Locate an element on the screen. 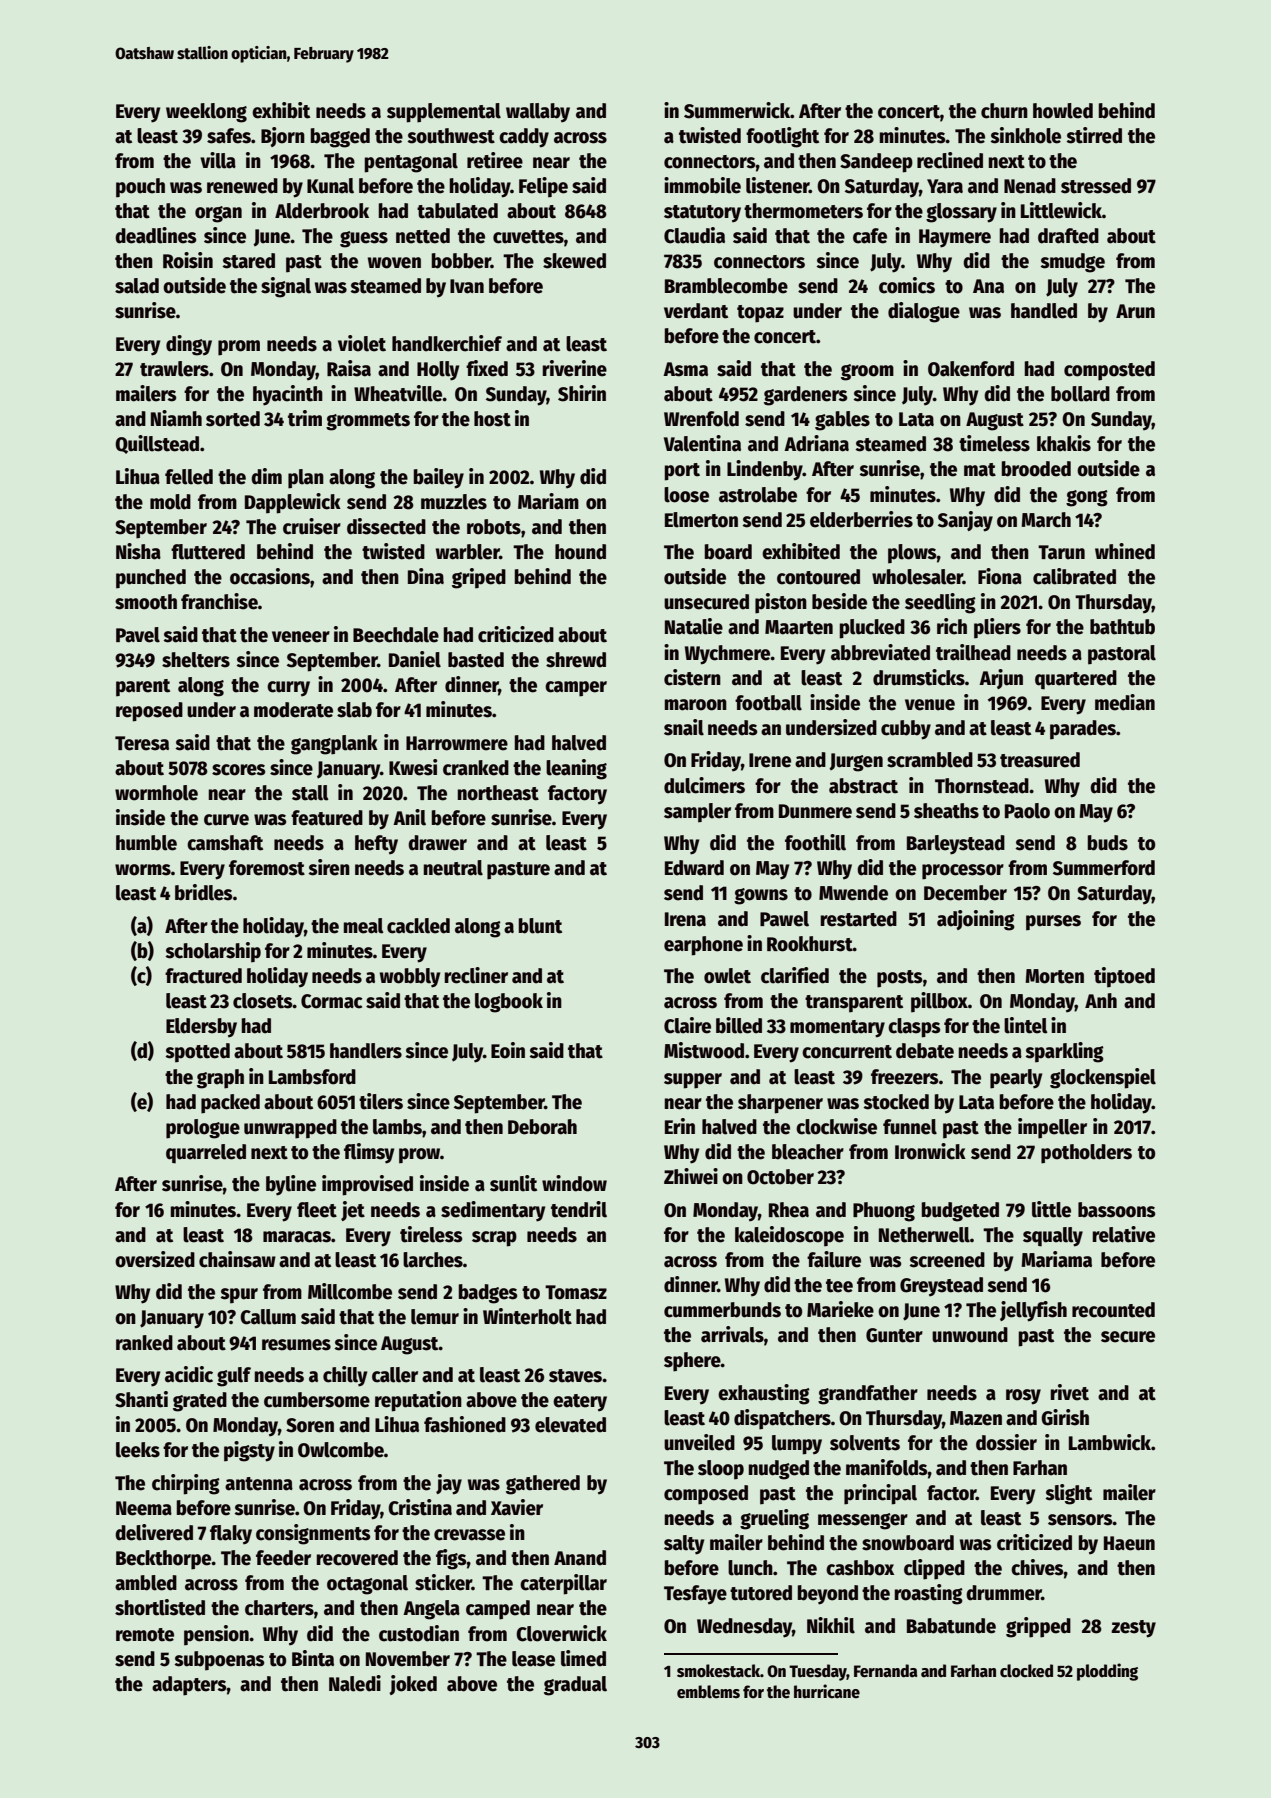 The height and width of the screenshot is (1798, 1271). Eoin is located at coordinates (508, 1050).
